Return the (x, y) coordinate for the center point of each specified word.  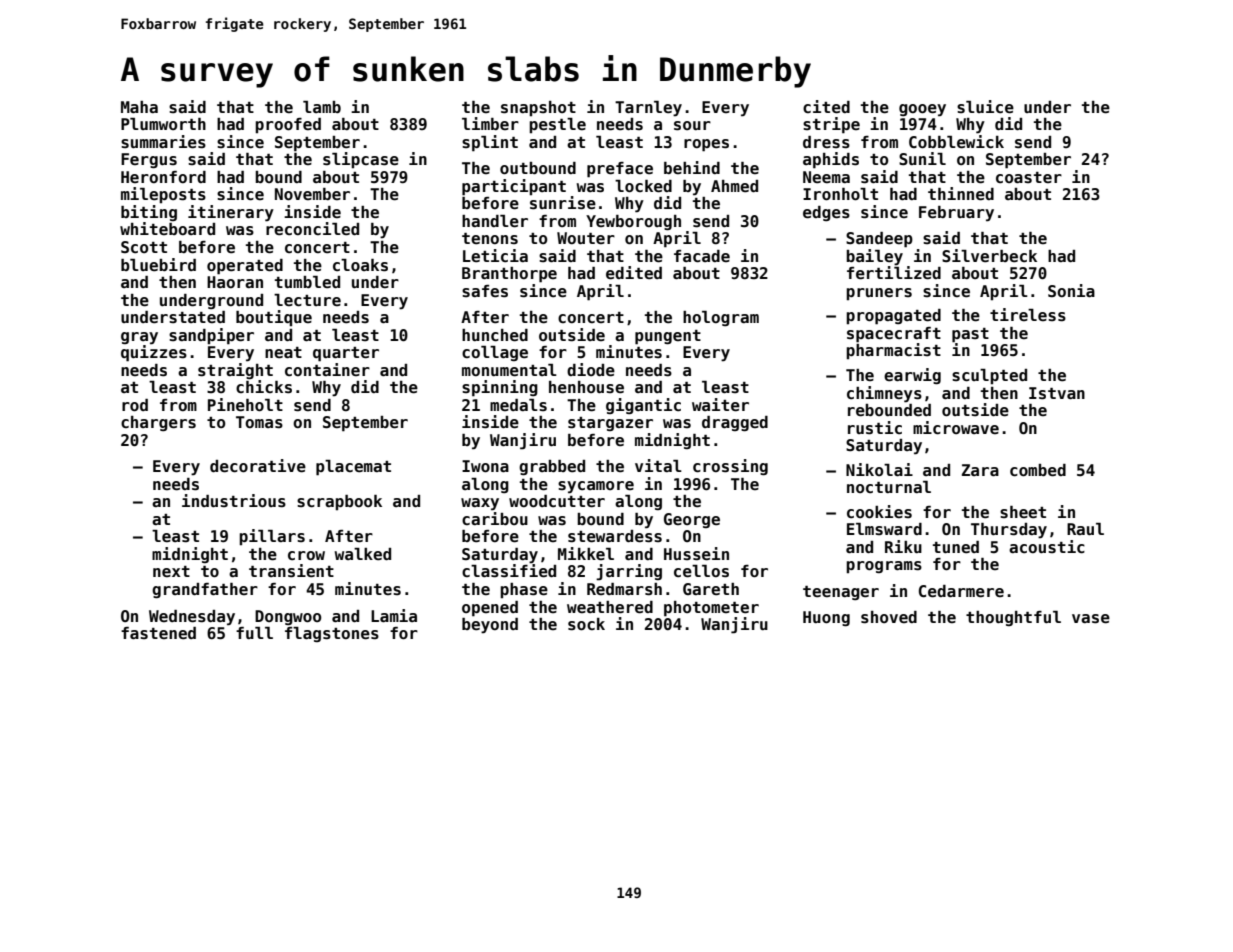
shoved (889, 617)
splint (490, 143)
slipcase (361, 160)
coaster (1029, 178)
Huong (826, 618)
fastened (158, 633)
